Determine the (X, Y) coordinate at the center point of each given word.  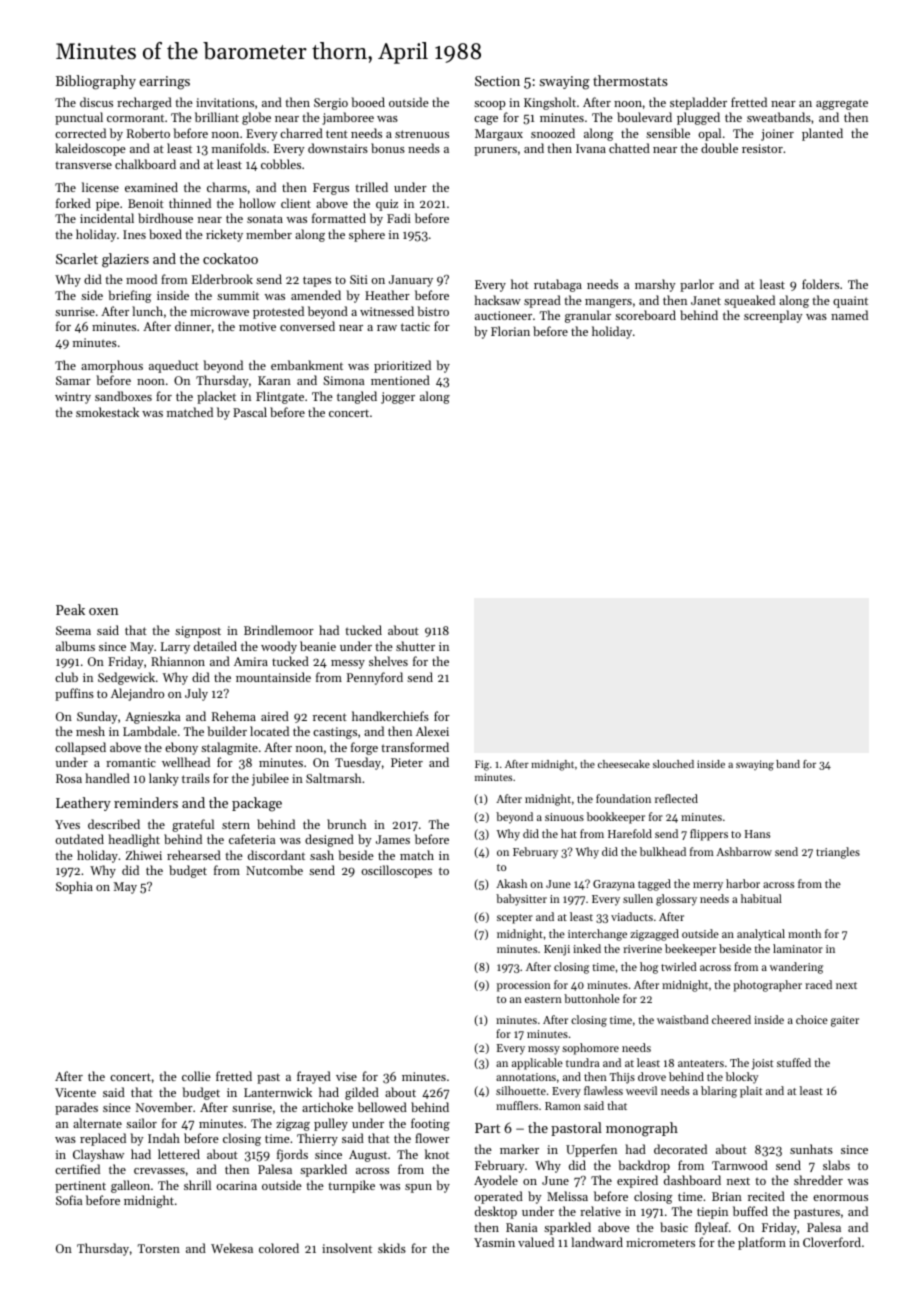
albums (75, 646)
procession (524, 986)
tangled (357, 397)
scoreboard (645, 315)
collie (196, 1076)
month (804, 933)
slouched (673, 764)
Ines (134, 234)
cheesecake (624, 764)
